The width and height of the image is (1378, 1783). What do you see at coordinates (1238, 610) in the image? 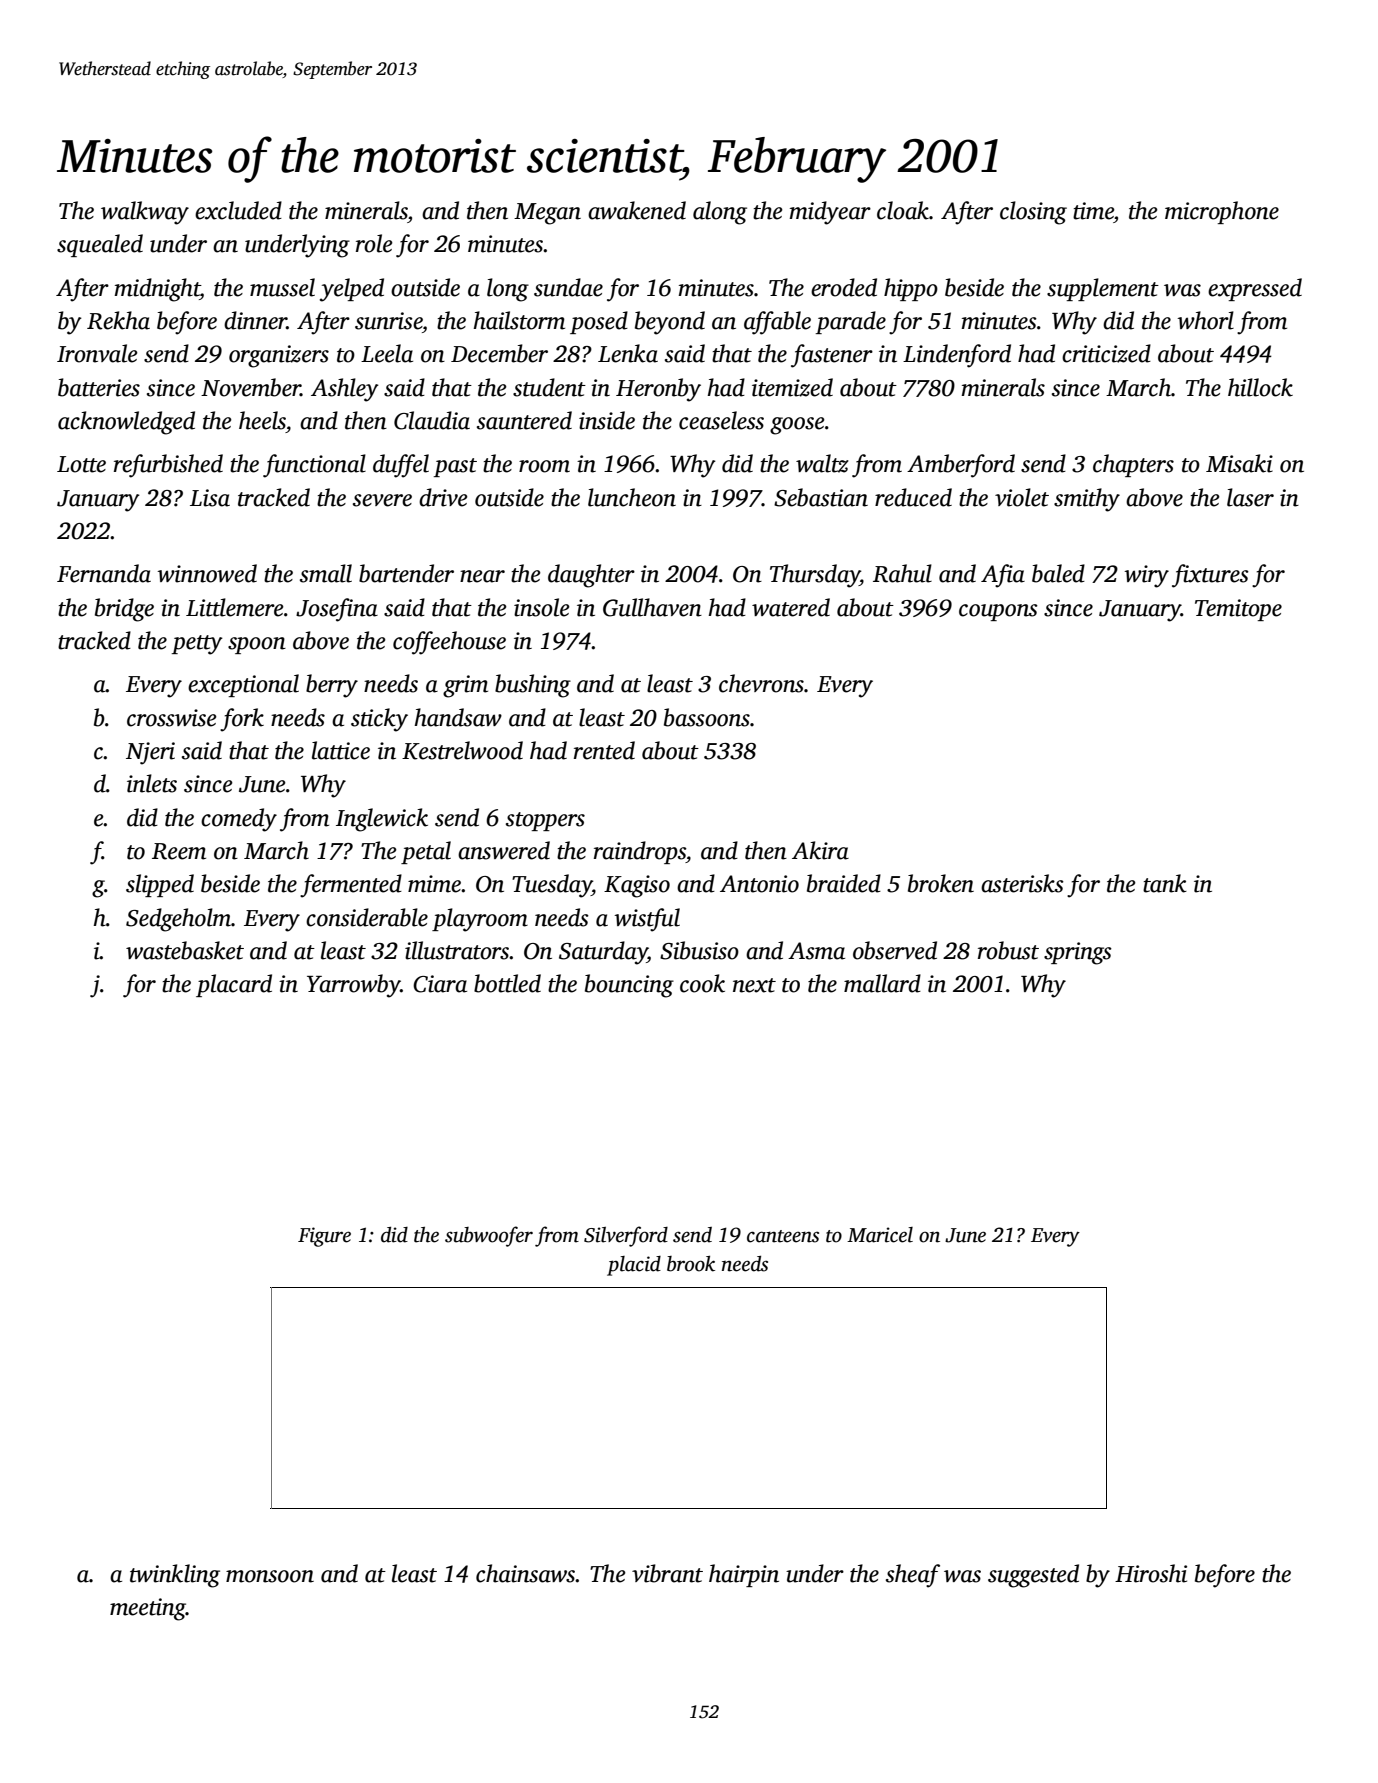
I see `Temitope` at bounding box center [1238, 610].
